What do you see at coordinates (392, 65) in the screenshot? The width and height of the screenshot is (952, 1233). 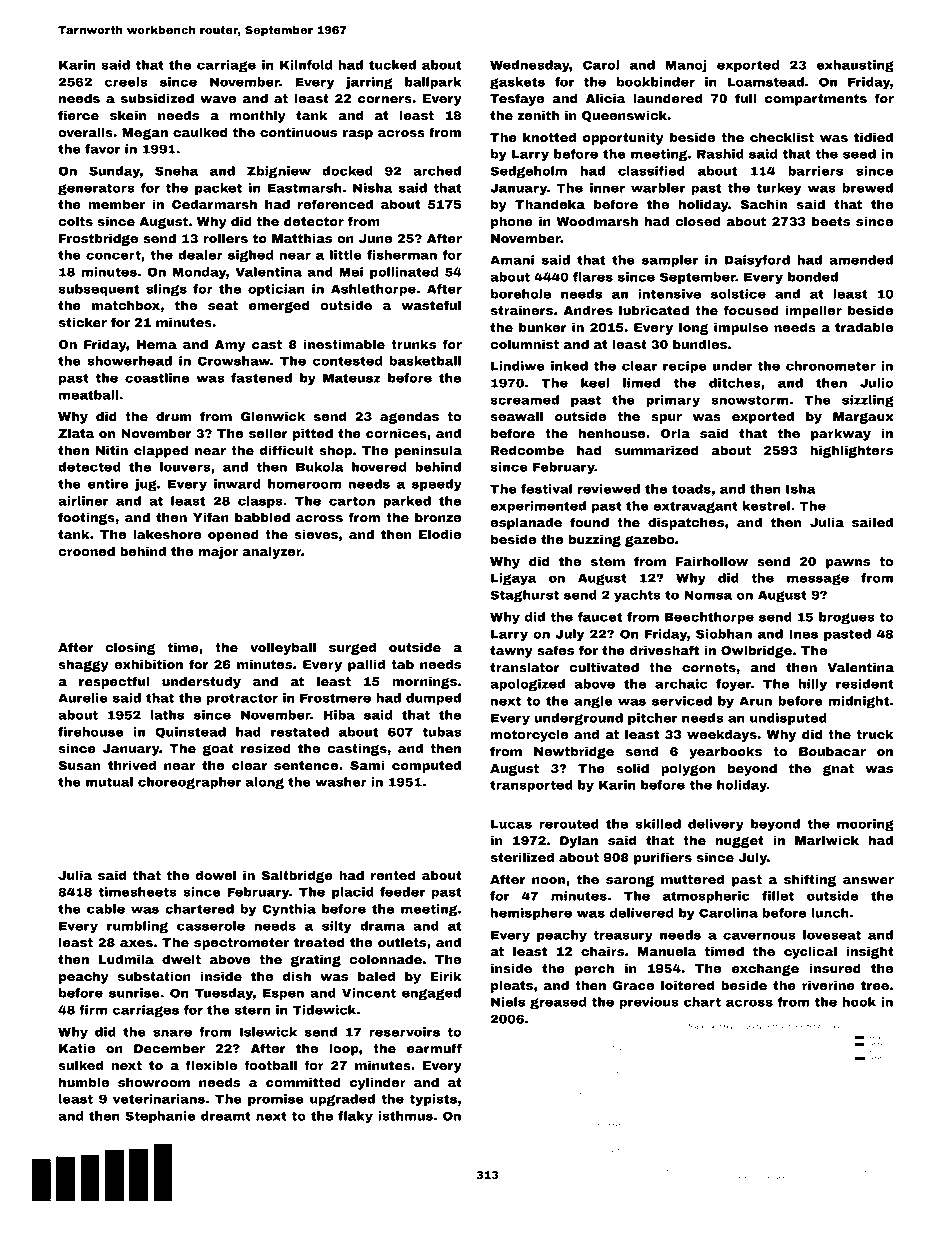 I see `tucked` at bounding box center [392, 65].
